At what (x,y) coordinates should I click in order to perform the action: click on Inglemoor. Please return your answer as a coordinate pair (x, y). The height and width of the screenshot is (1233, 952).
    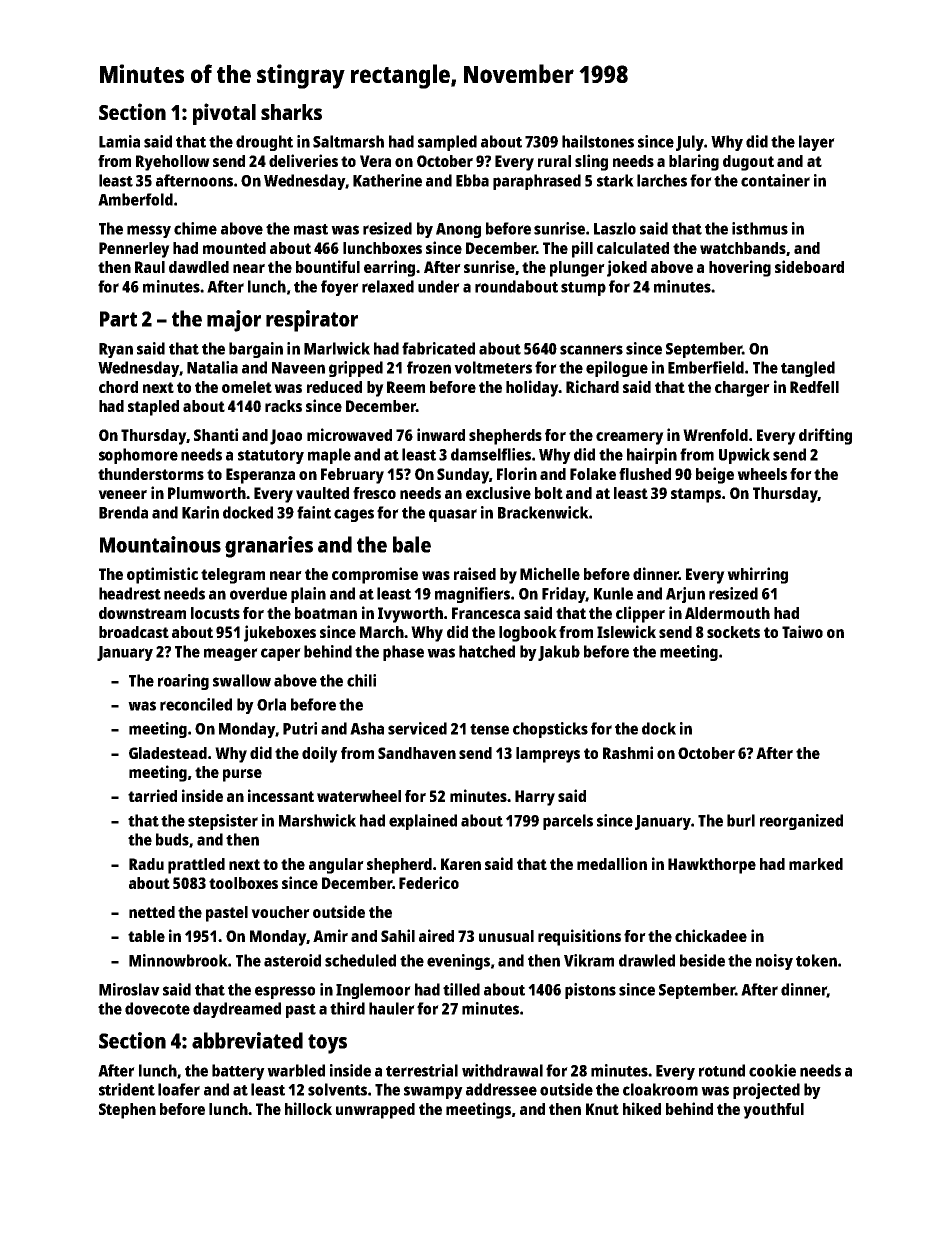
    Looking at the image, I should click on (373, 991).
